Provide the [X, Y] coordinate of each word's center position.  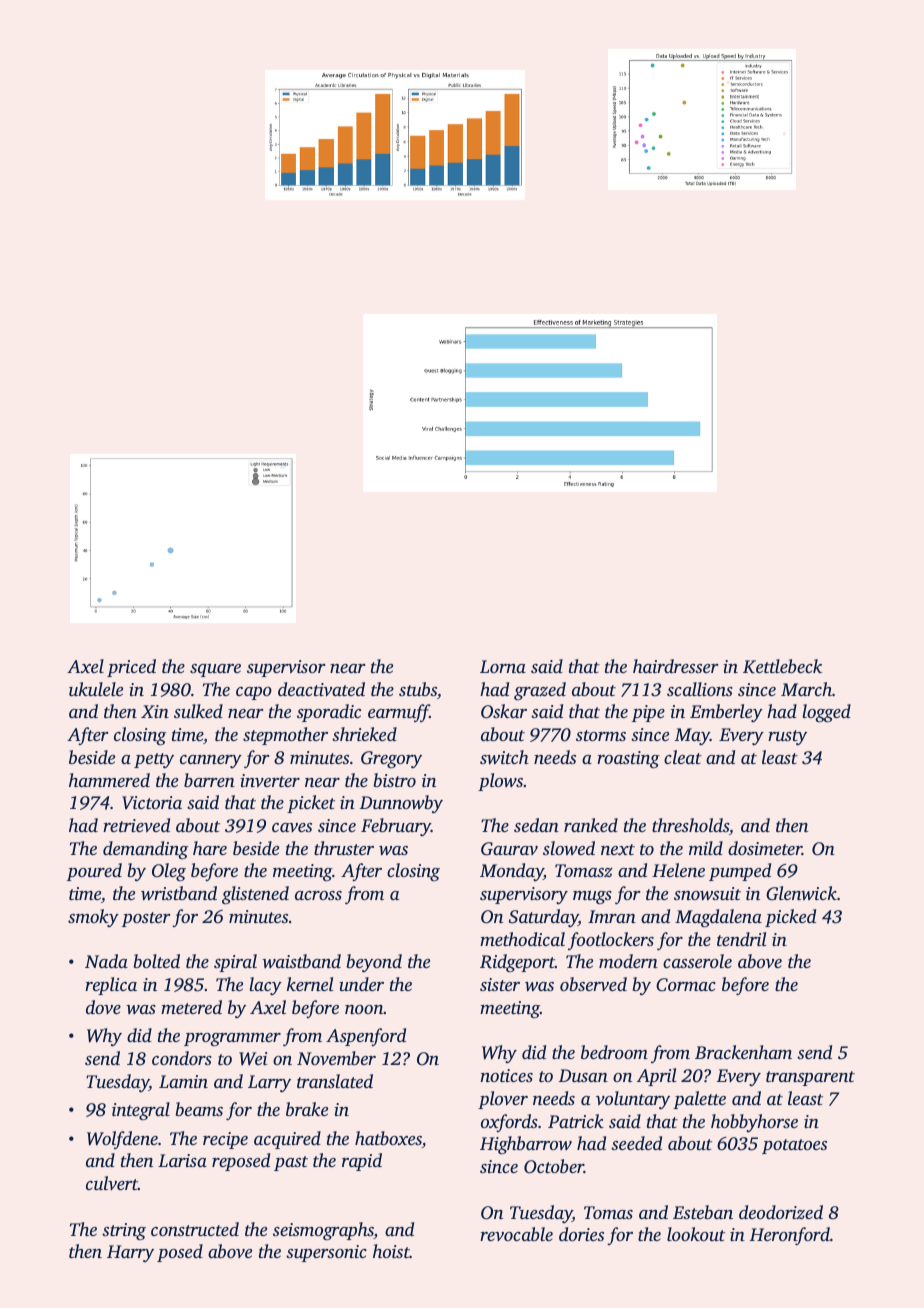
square [215, 670]
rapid [362, 1162]
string [124, 1231]
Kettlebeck [782, 666]
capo [254, 693]
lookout [696, 1234]
